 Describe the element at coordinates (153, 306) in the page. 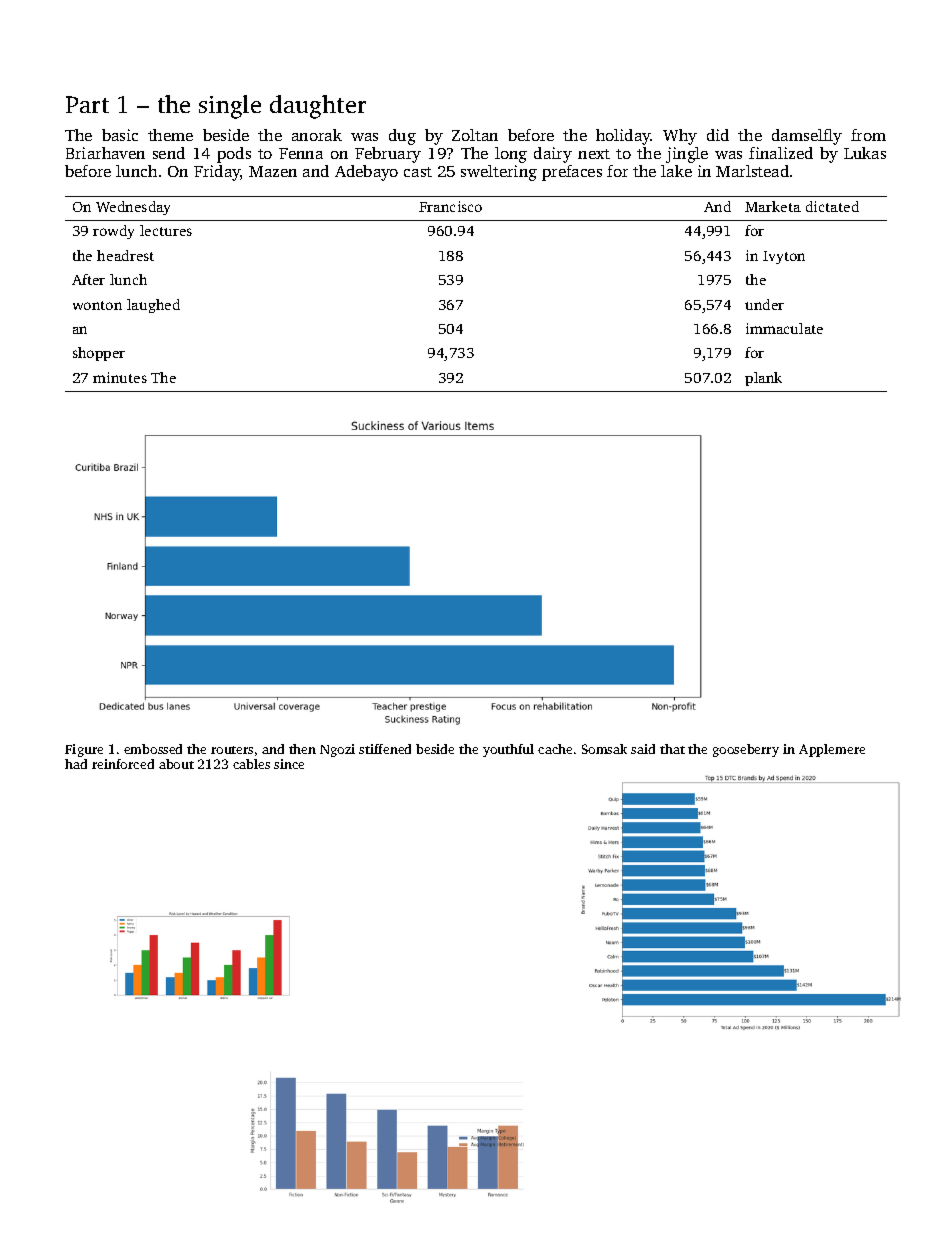

I see `laughed` at that location.
